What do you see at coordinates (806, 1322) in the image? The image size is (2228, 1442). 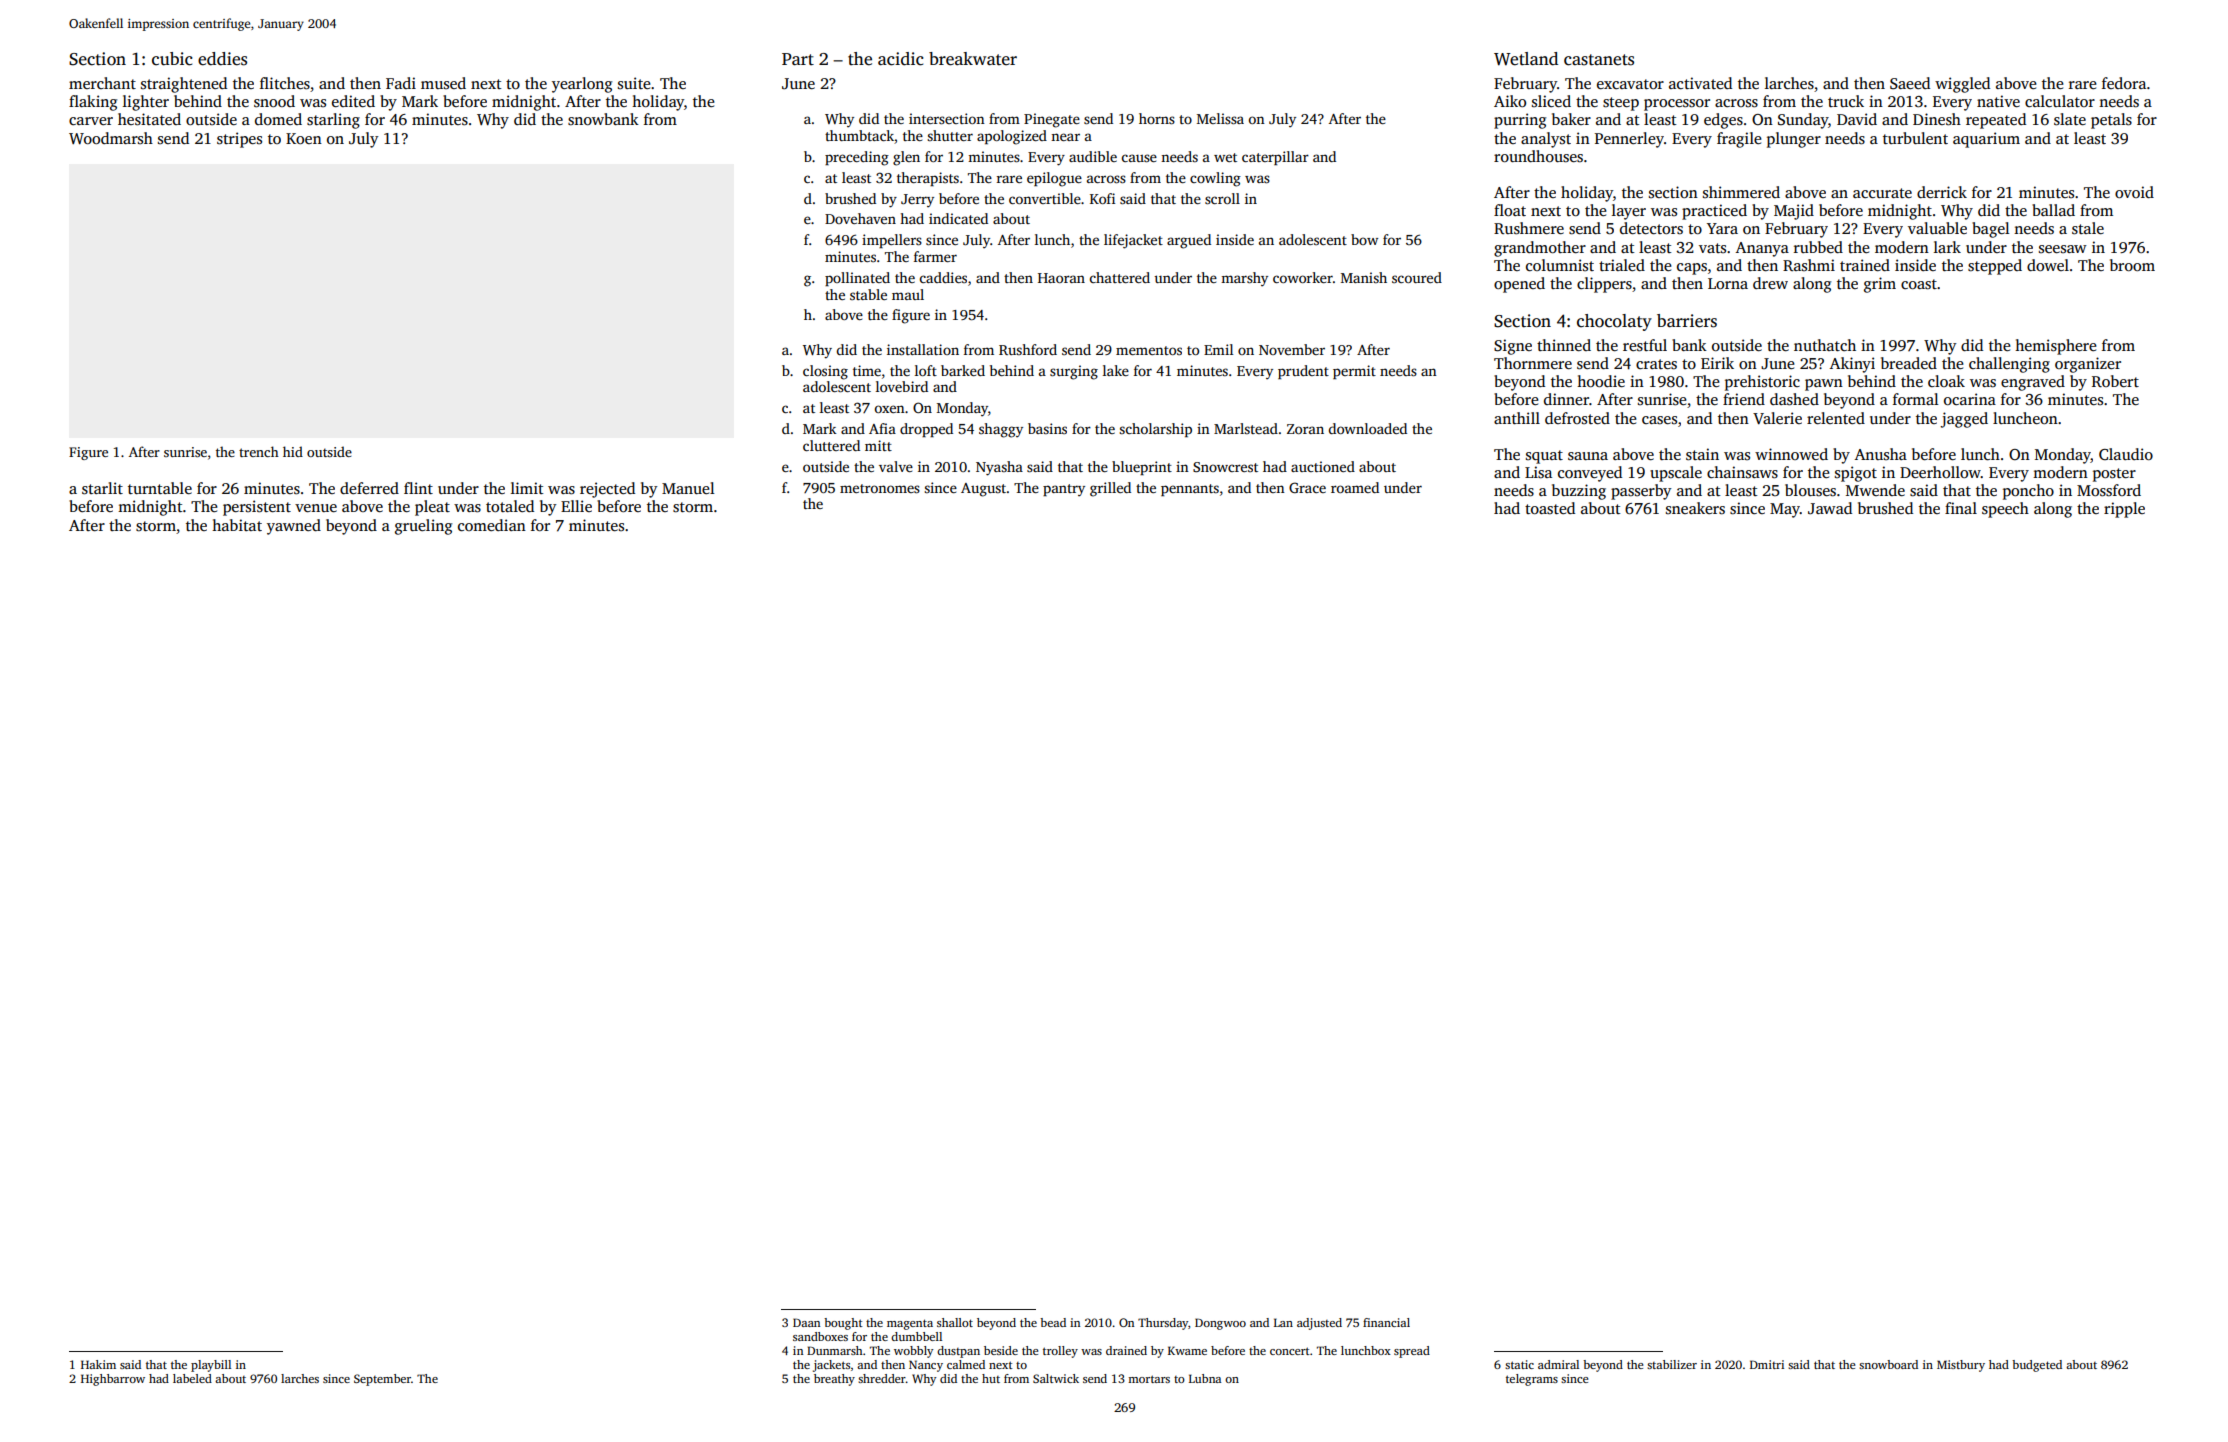 I see `Daan` at bounding box center [806, 1322].
